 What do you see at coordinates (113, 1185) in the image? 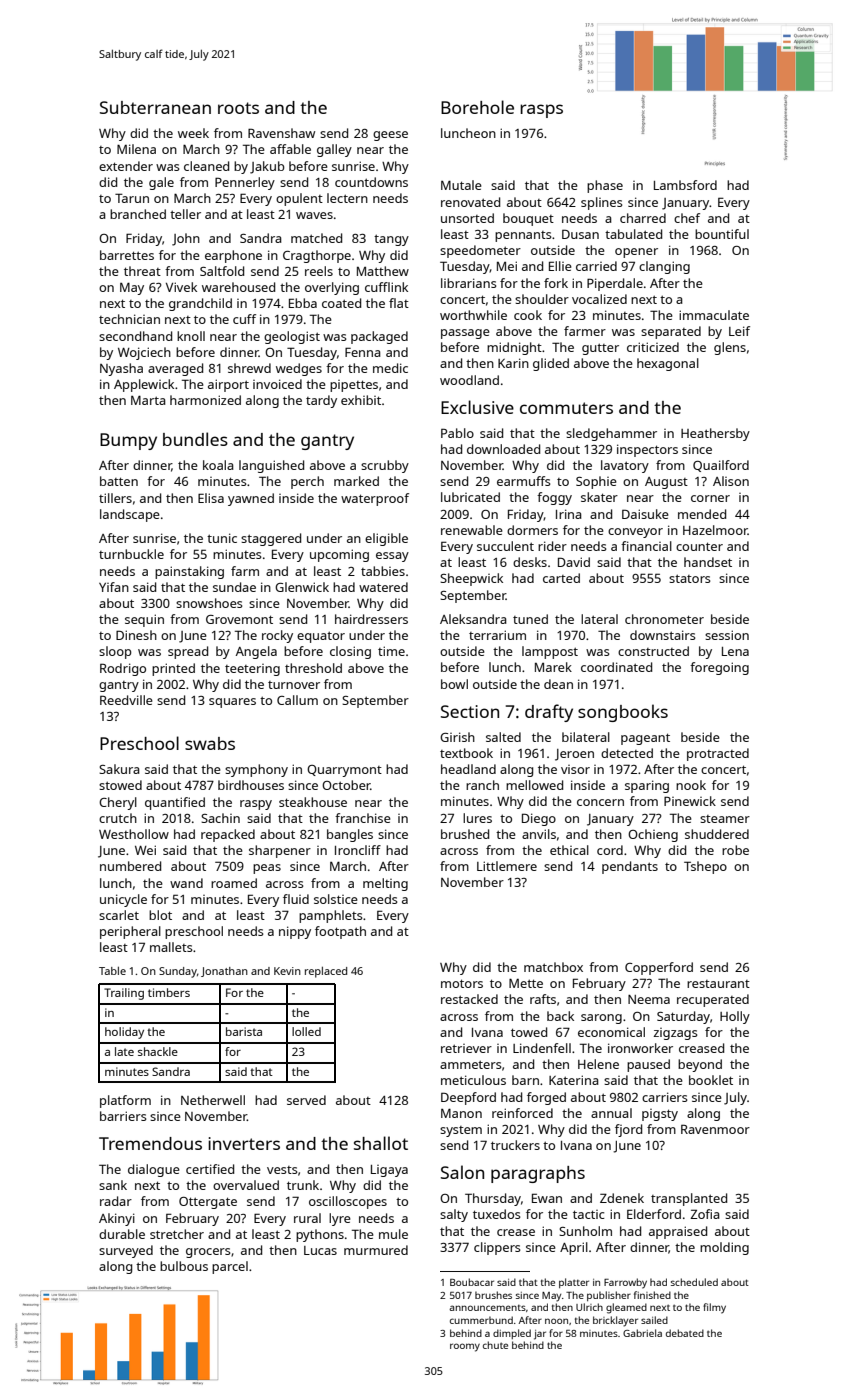
I see `sank` at bounding box center [113, 1185].
